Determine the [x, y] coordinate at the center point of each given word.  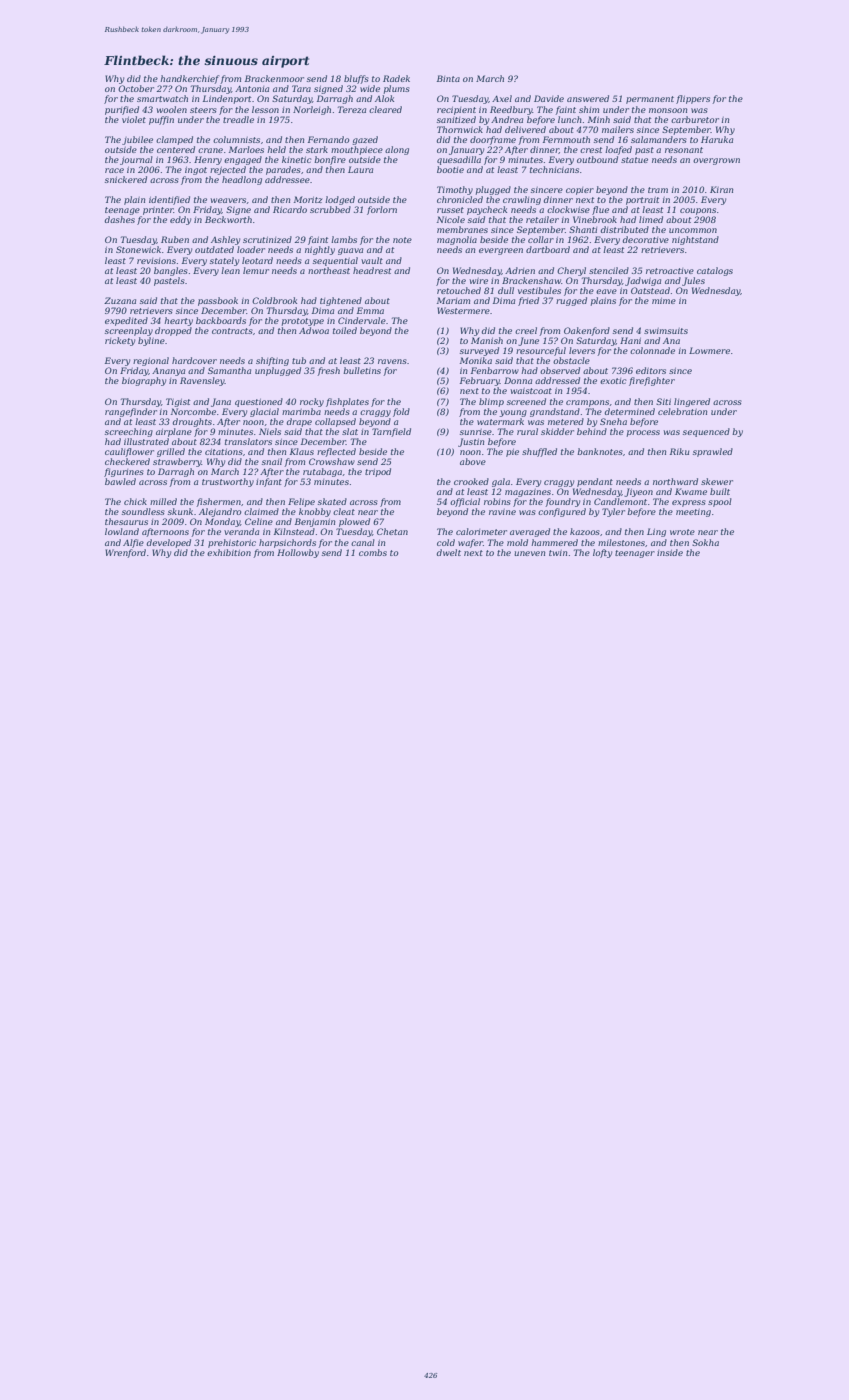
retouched [459, 290]
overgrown [716, 161]
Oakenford [587, 331]
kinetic [297, 159]
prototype [303, 322]
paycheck [487, 210]
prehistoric [232, 543]
